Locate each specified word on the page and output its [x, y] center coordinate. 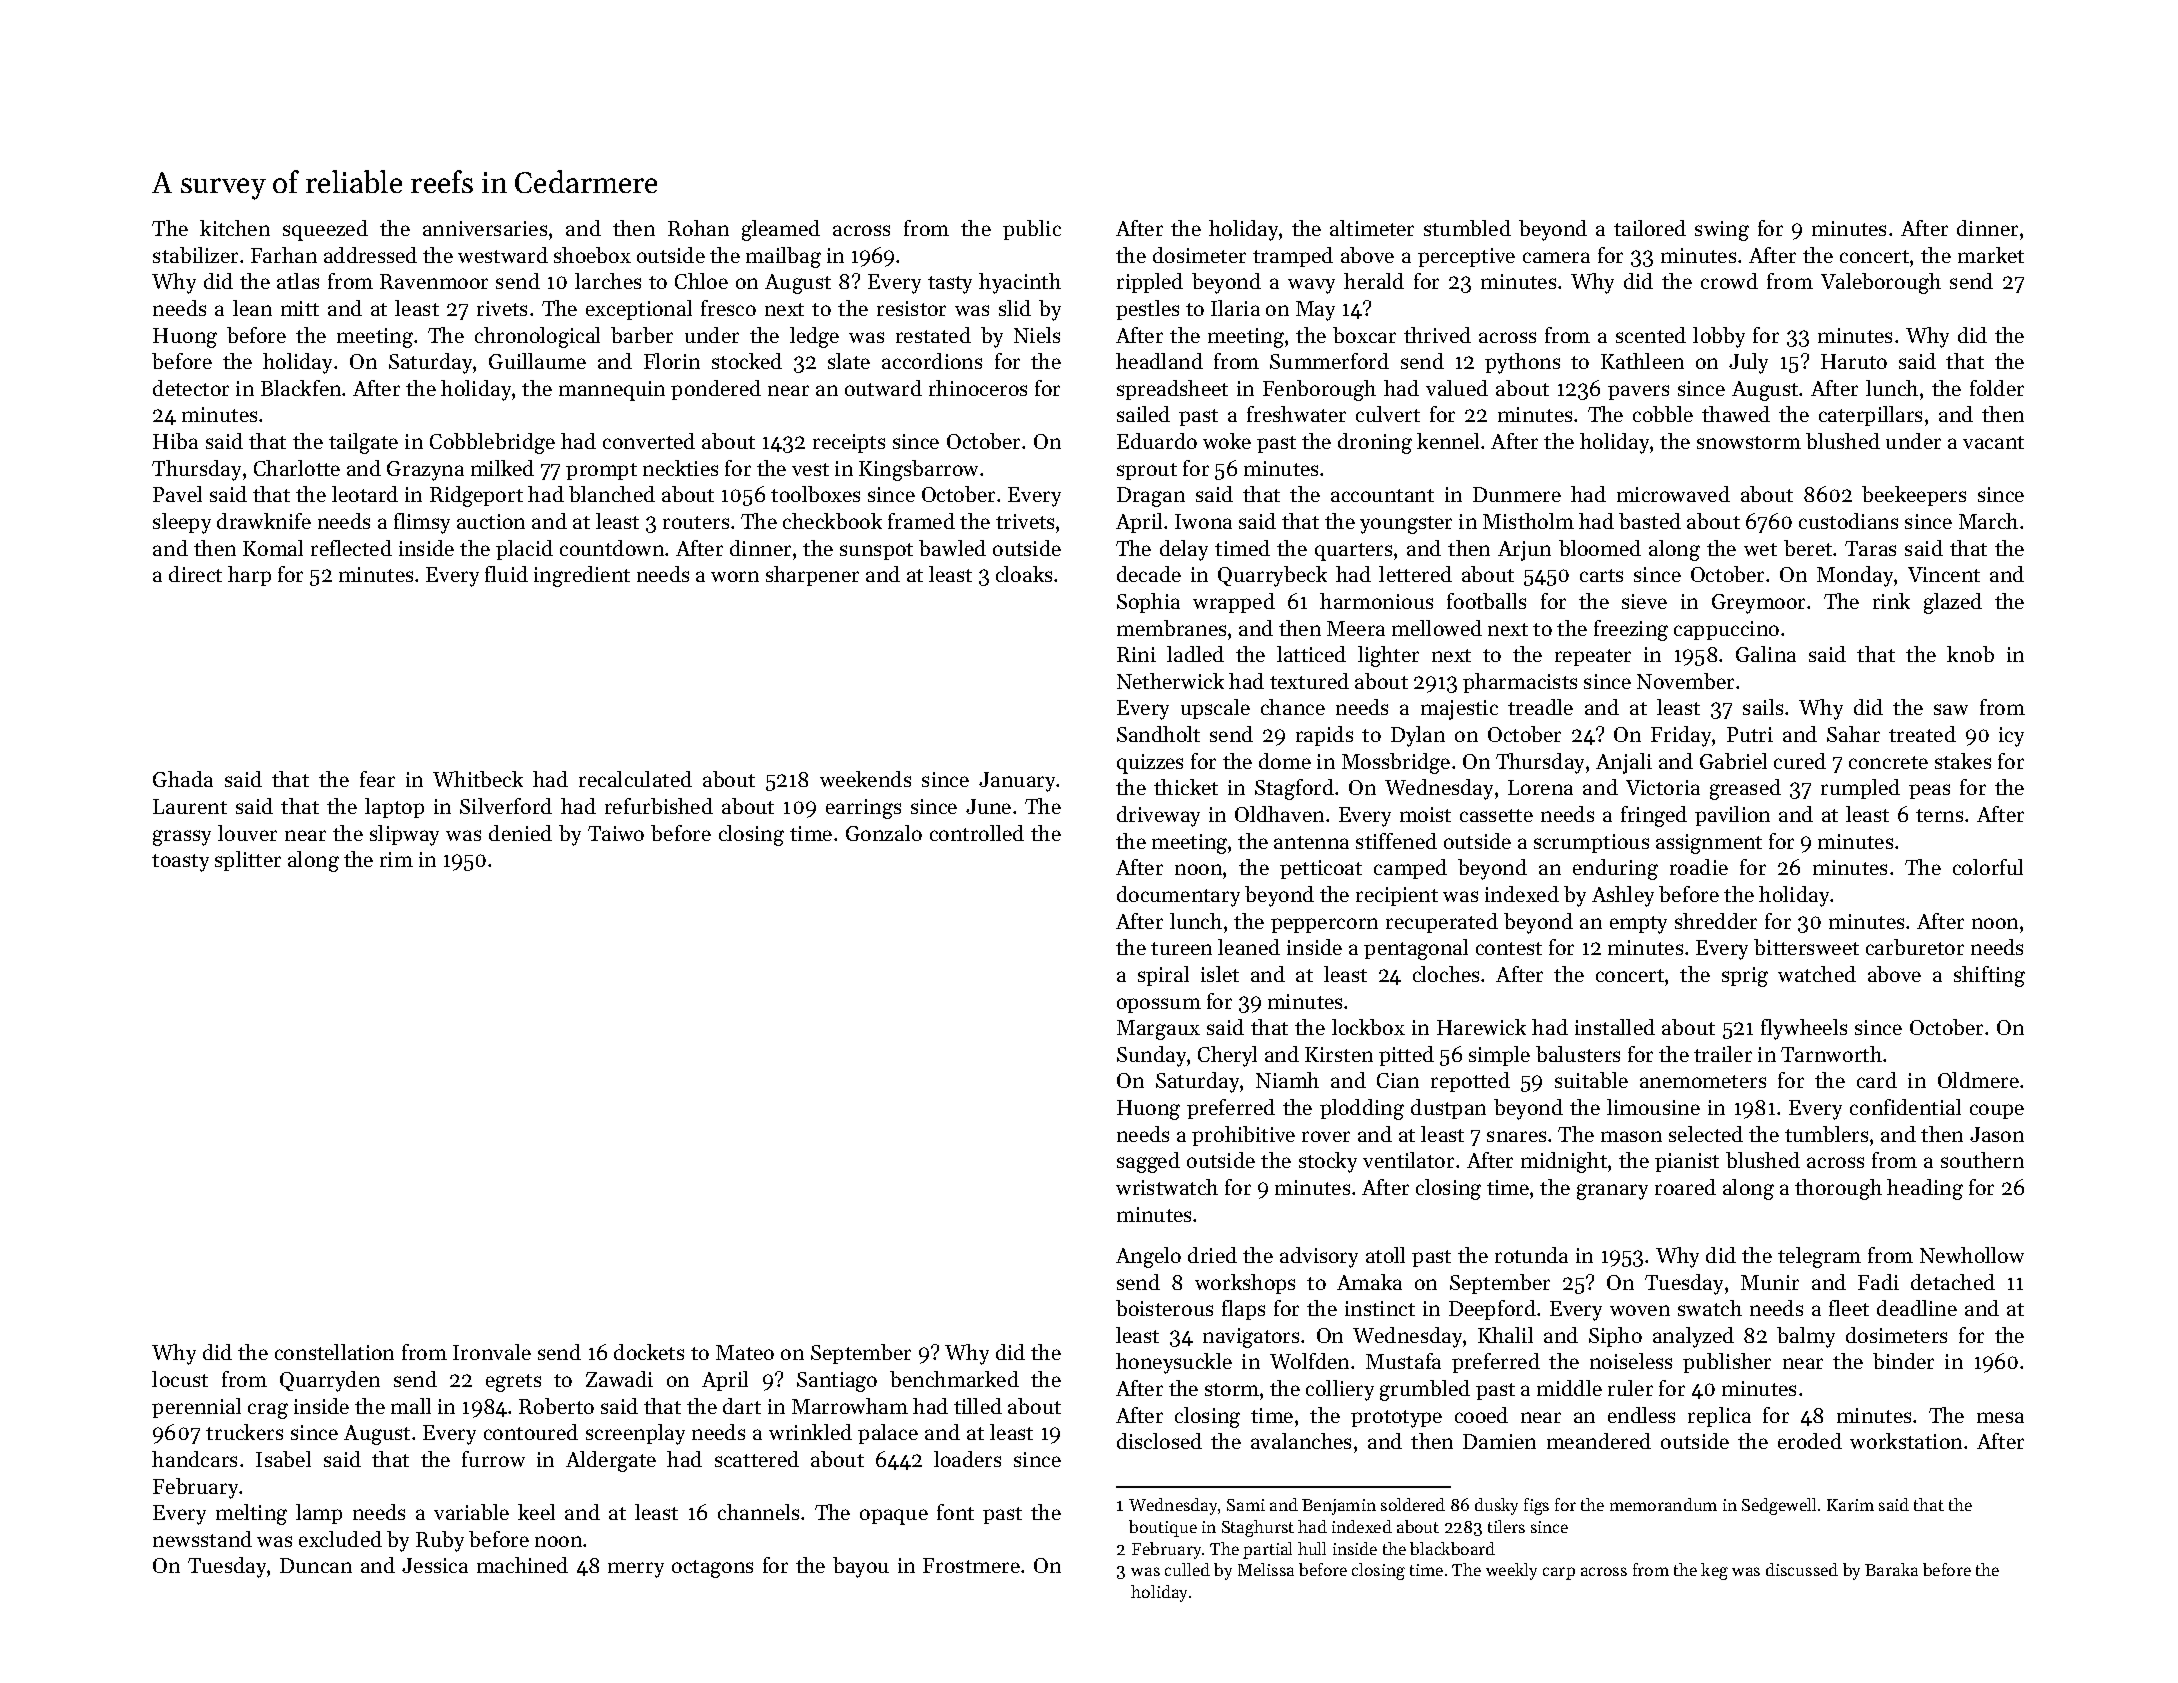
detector [191, 388]
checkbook [832, 521]
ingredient [582, 576]
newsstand [202, 1539]
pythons [1522, 363]
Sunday [1151, 1056]
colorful [1988, 867]
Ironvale [492, 1352]
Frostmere [971, 1565]
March [1988, 521]
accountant [1382, 495]
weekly [1511, 1571]
